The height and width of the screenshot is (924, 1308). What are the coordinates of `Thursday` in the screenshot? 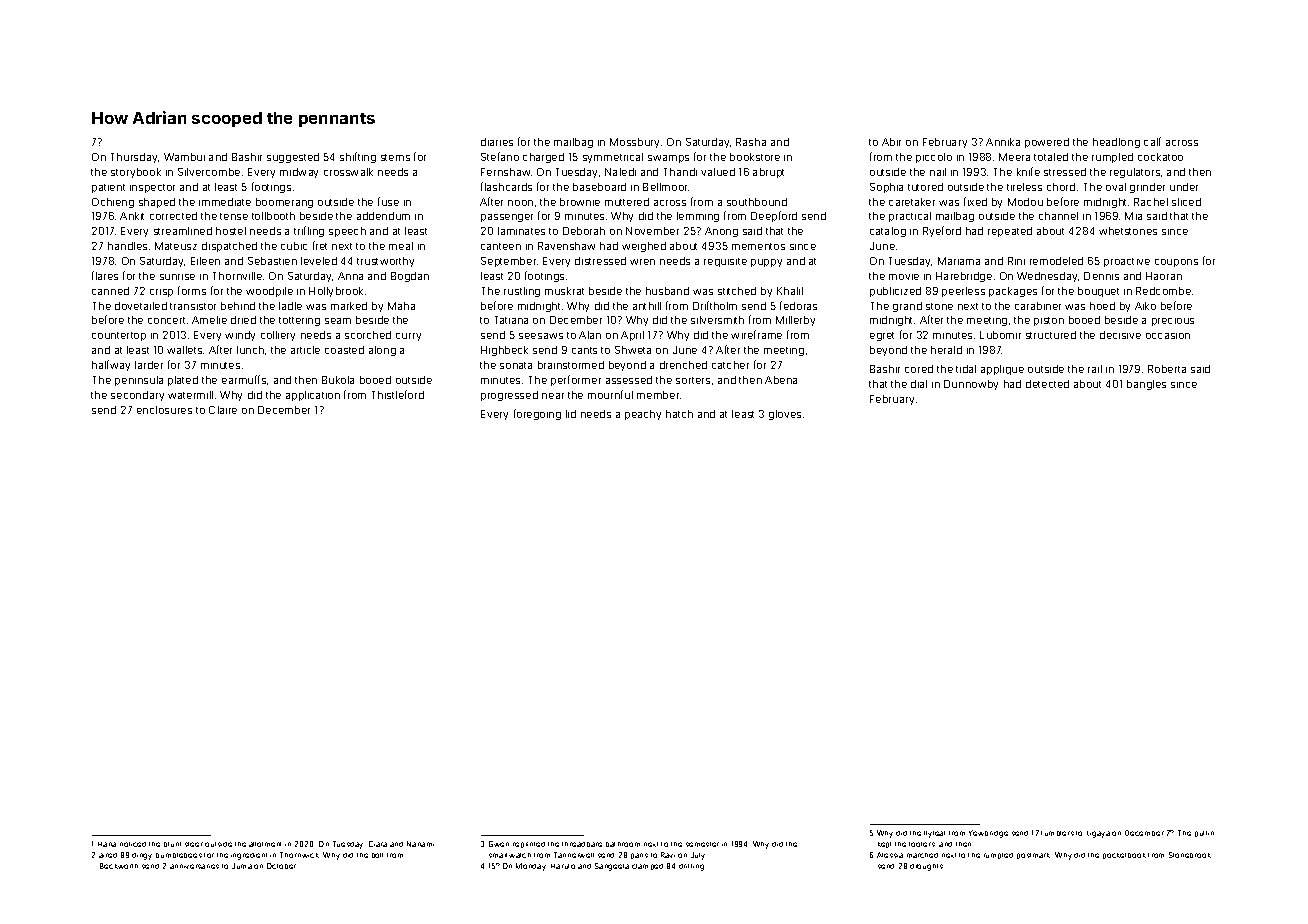 It's located at (134, 158).
